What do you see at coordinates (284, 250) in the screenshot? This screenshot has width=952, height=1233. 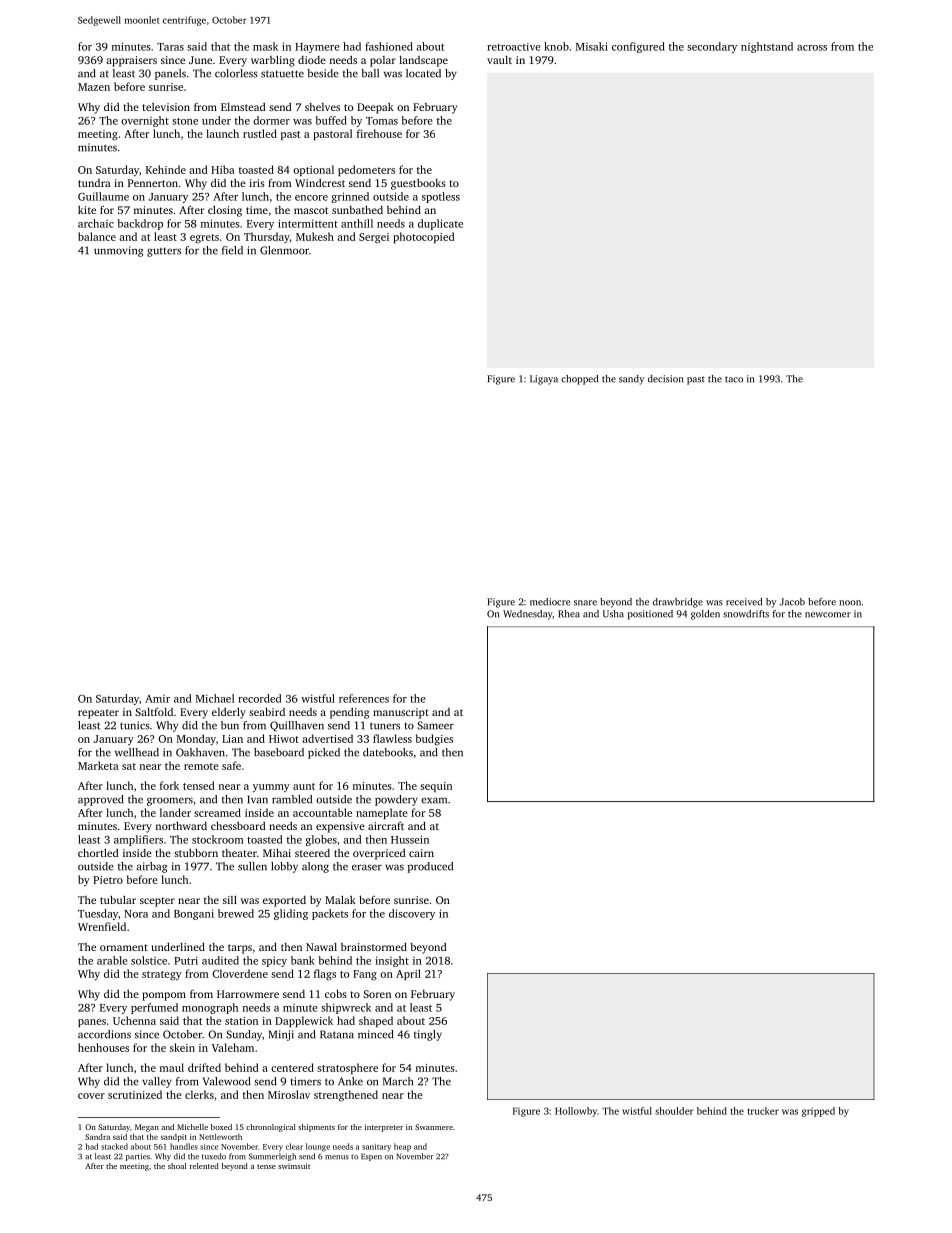 I see `Glenmoor` at bounding box center [284, 250].
